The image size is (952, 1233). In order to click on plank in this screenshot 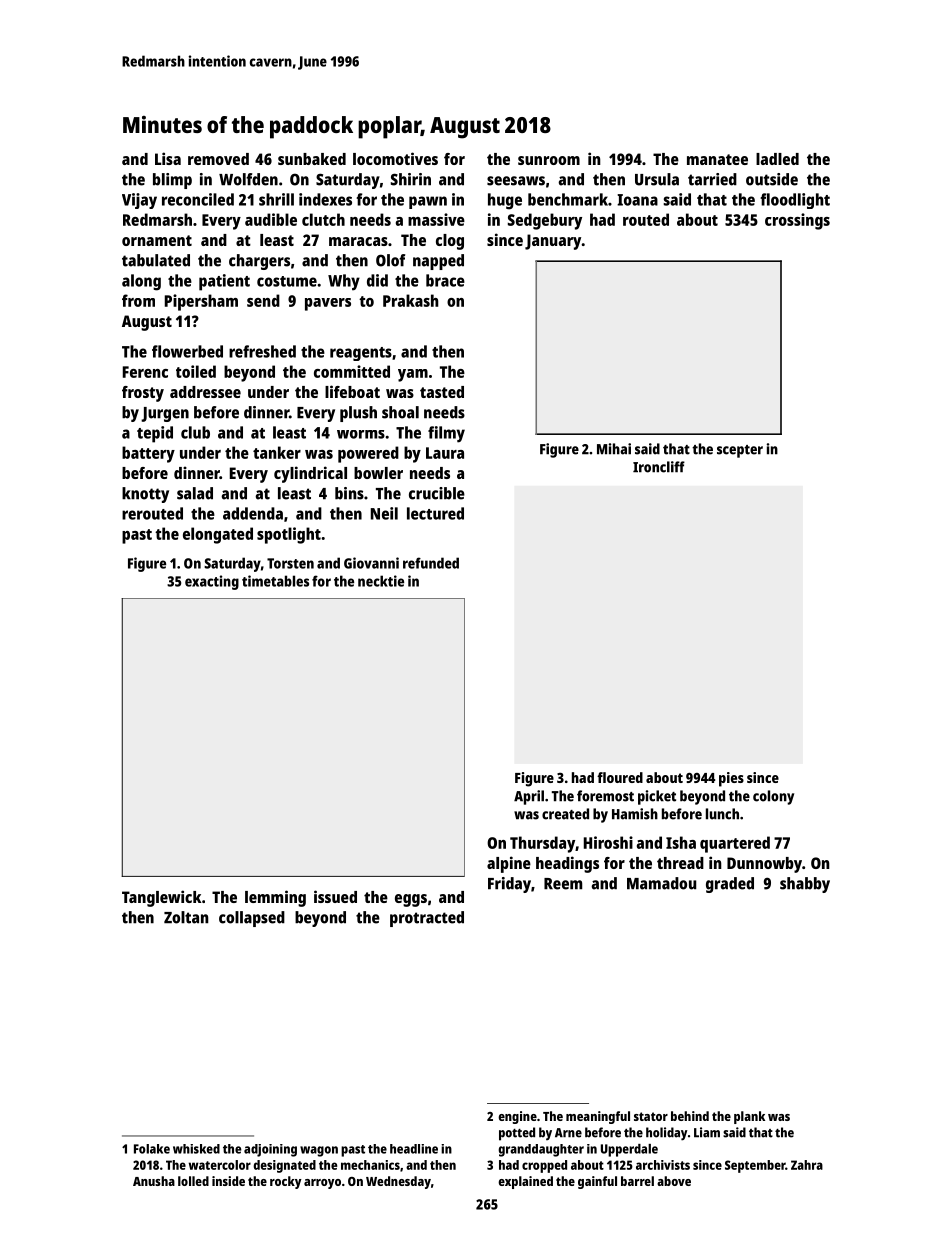, I will do `click(749, 1117)`.
